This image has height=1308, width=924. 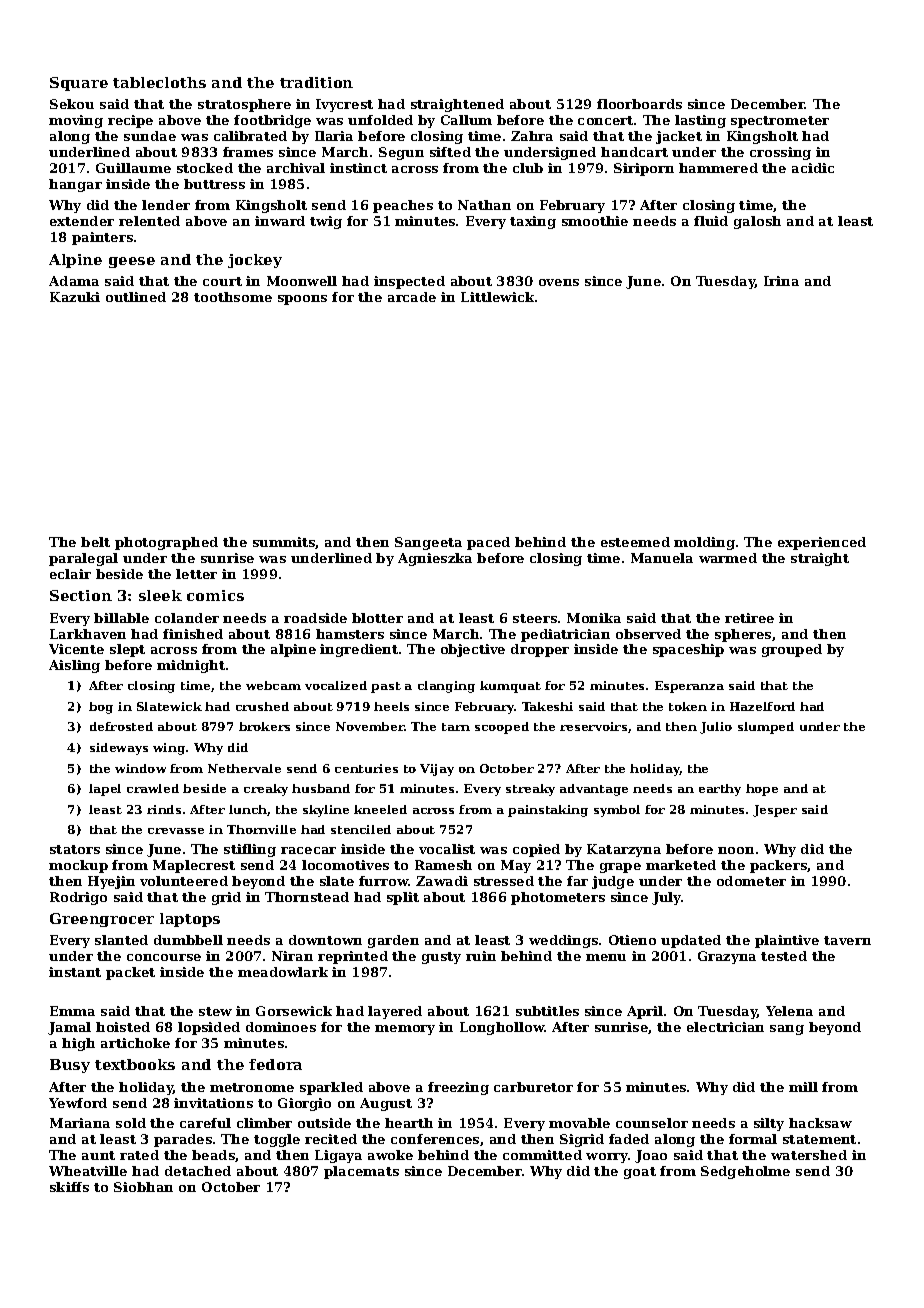 I want to click on sideways, so click(x=119, y=749).
